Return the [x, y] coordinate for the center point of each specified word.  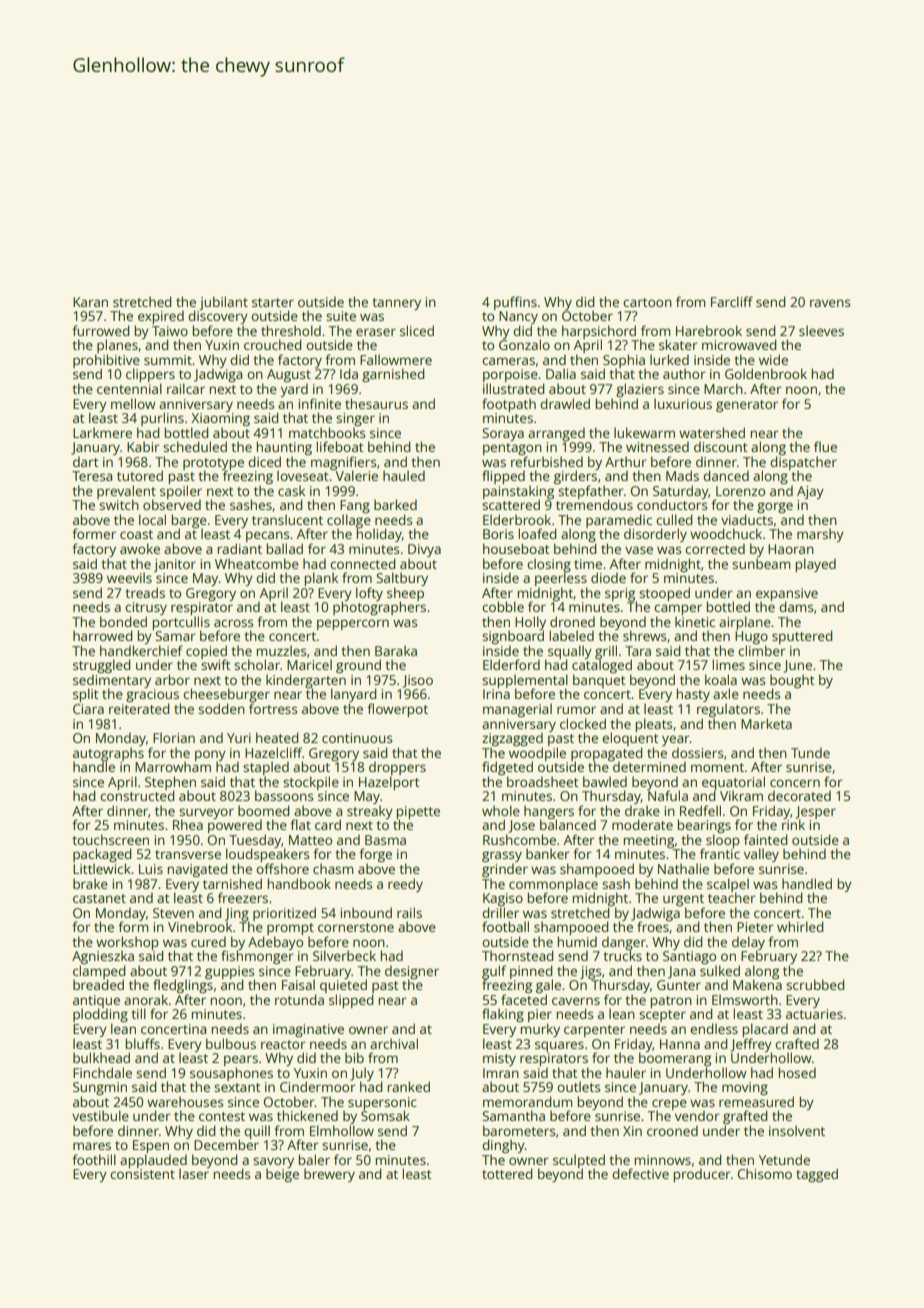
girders [575, 477]
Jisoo [418, 681]
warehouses [185, 1101]
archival [394, 1043]
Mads [682, 475]
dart [86, 461]
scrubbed [815, 984]
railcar [186, 388]
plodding [100, 1015]
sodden [221, 708]
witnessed [657, 446]
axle [726, 693]
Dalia [561, 373]
